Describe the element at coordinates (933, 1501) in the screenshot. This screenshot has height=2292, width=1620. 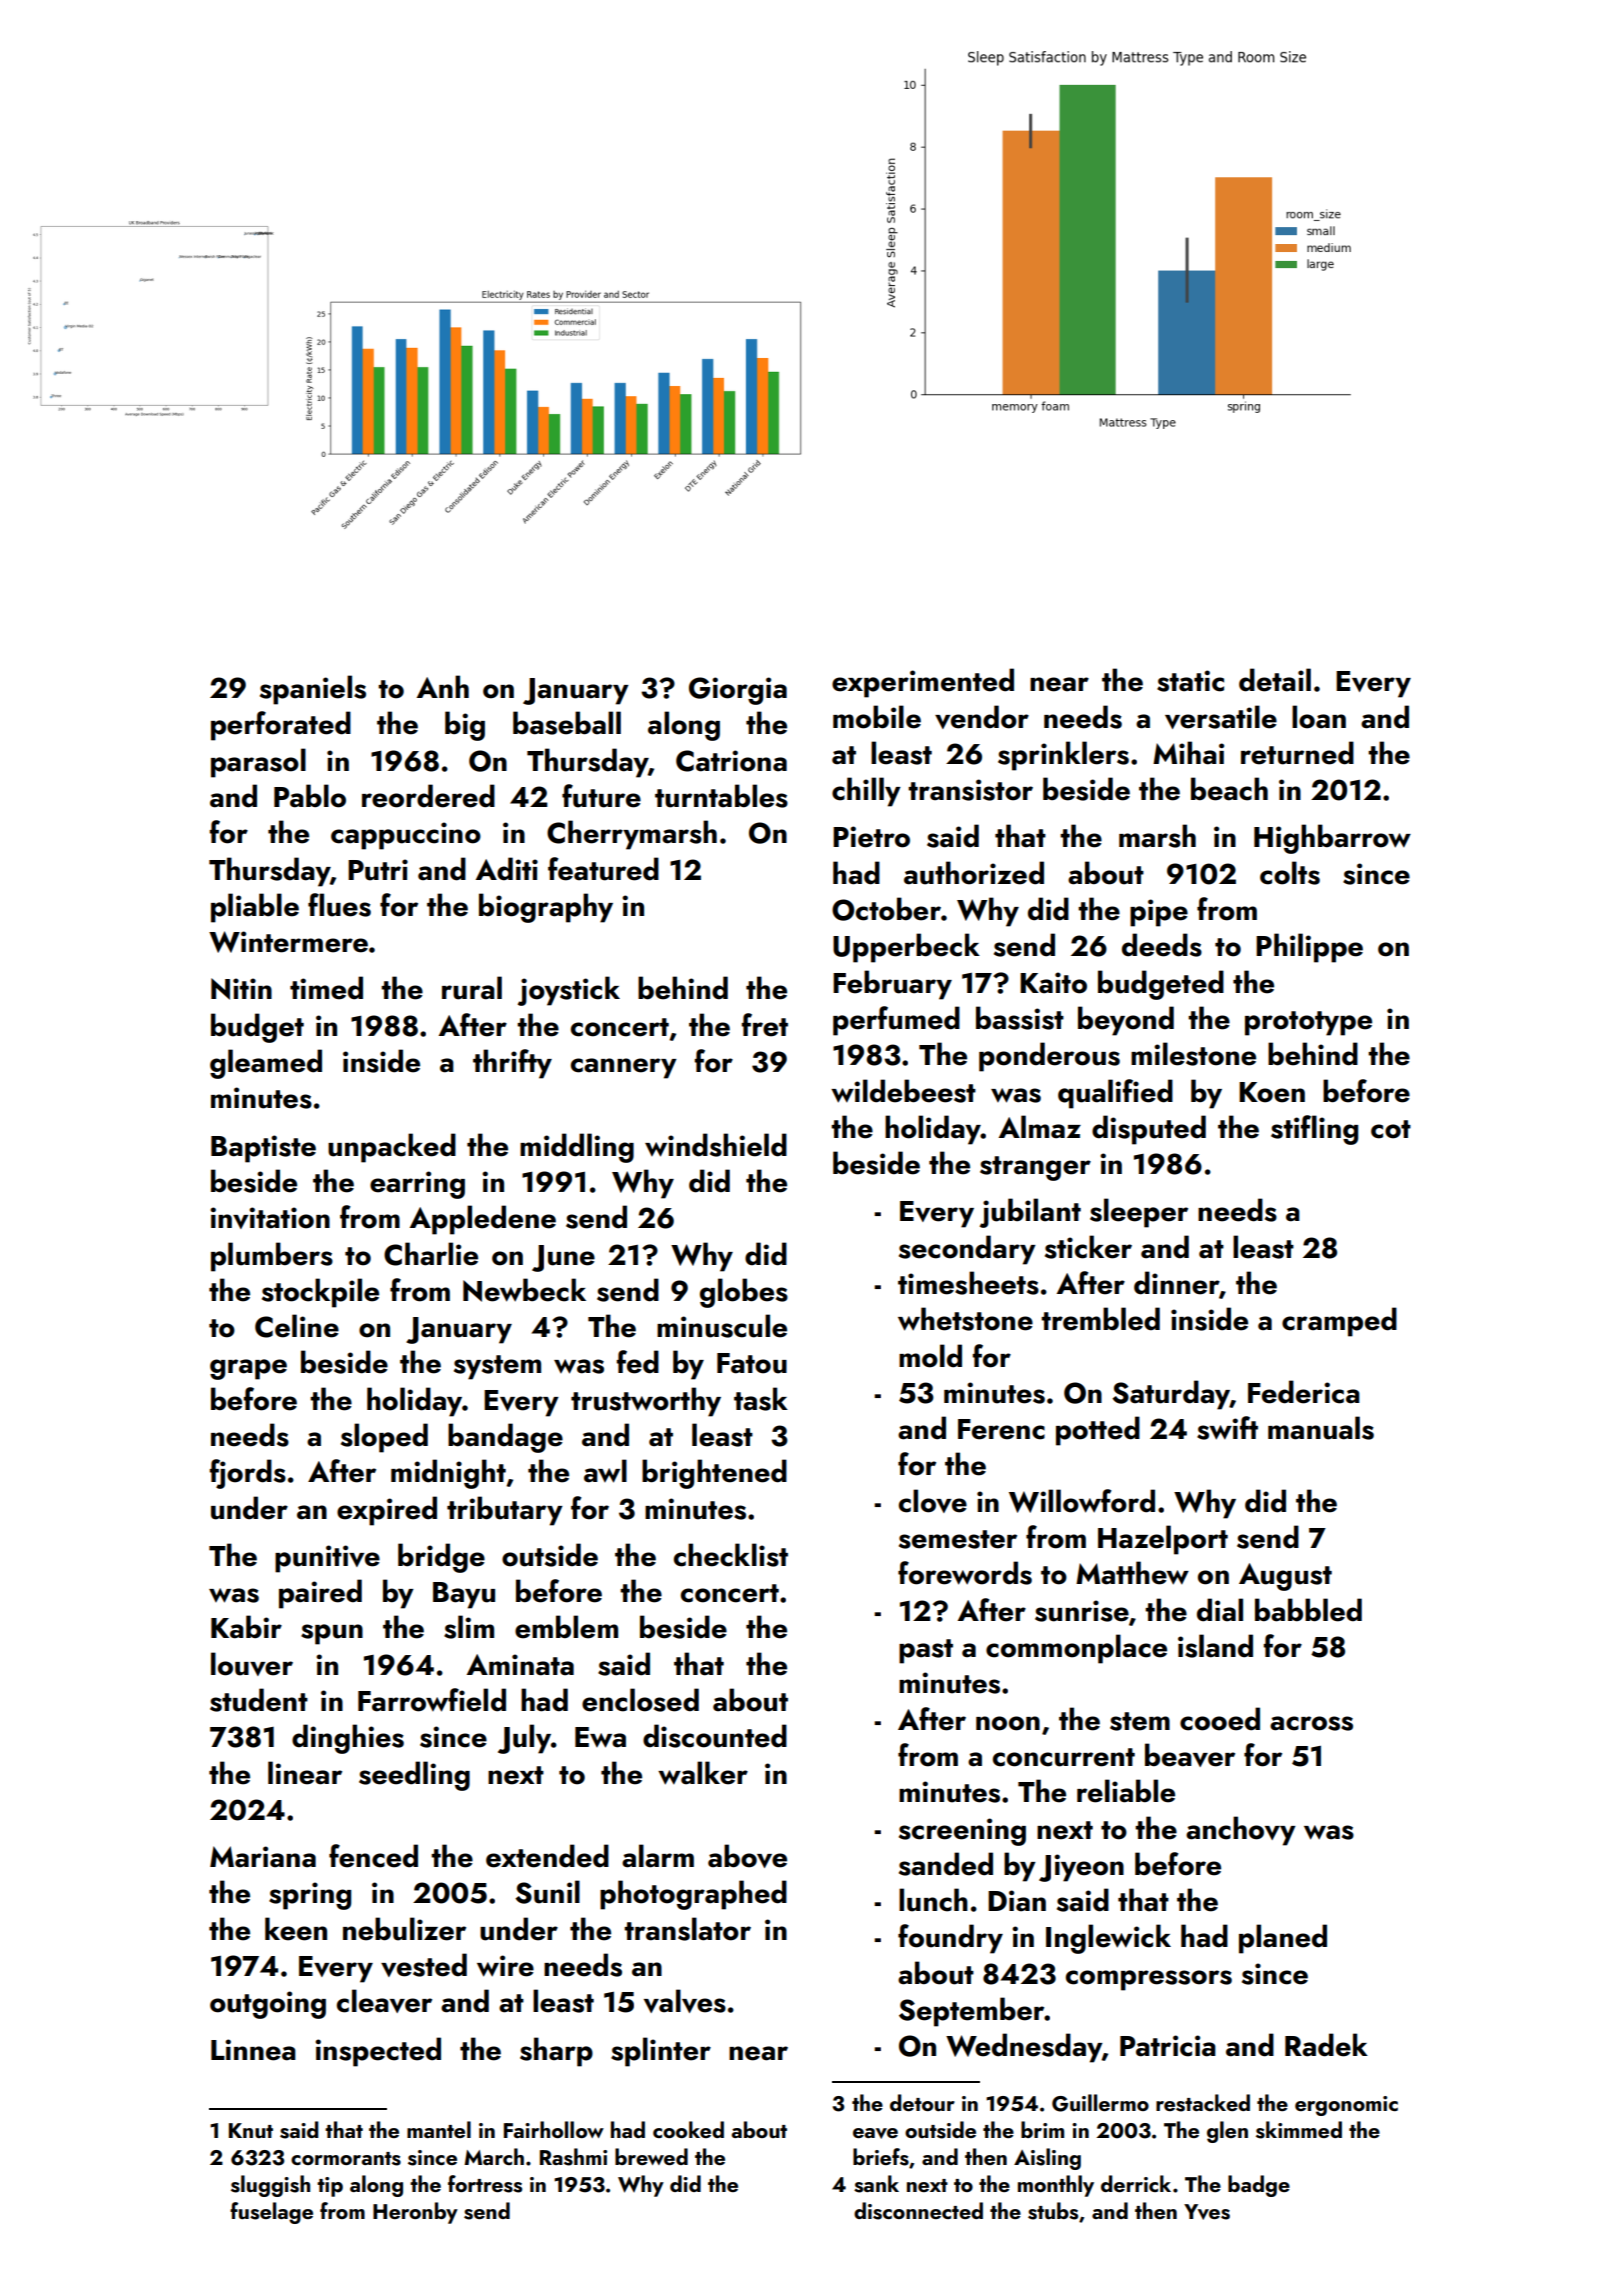
I see `clove` at that location.
